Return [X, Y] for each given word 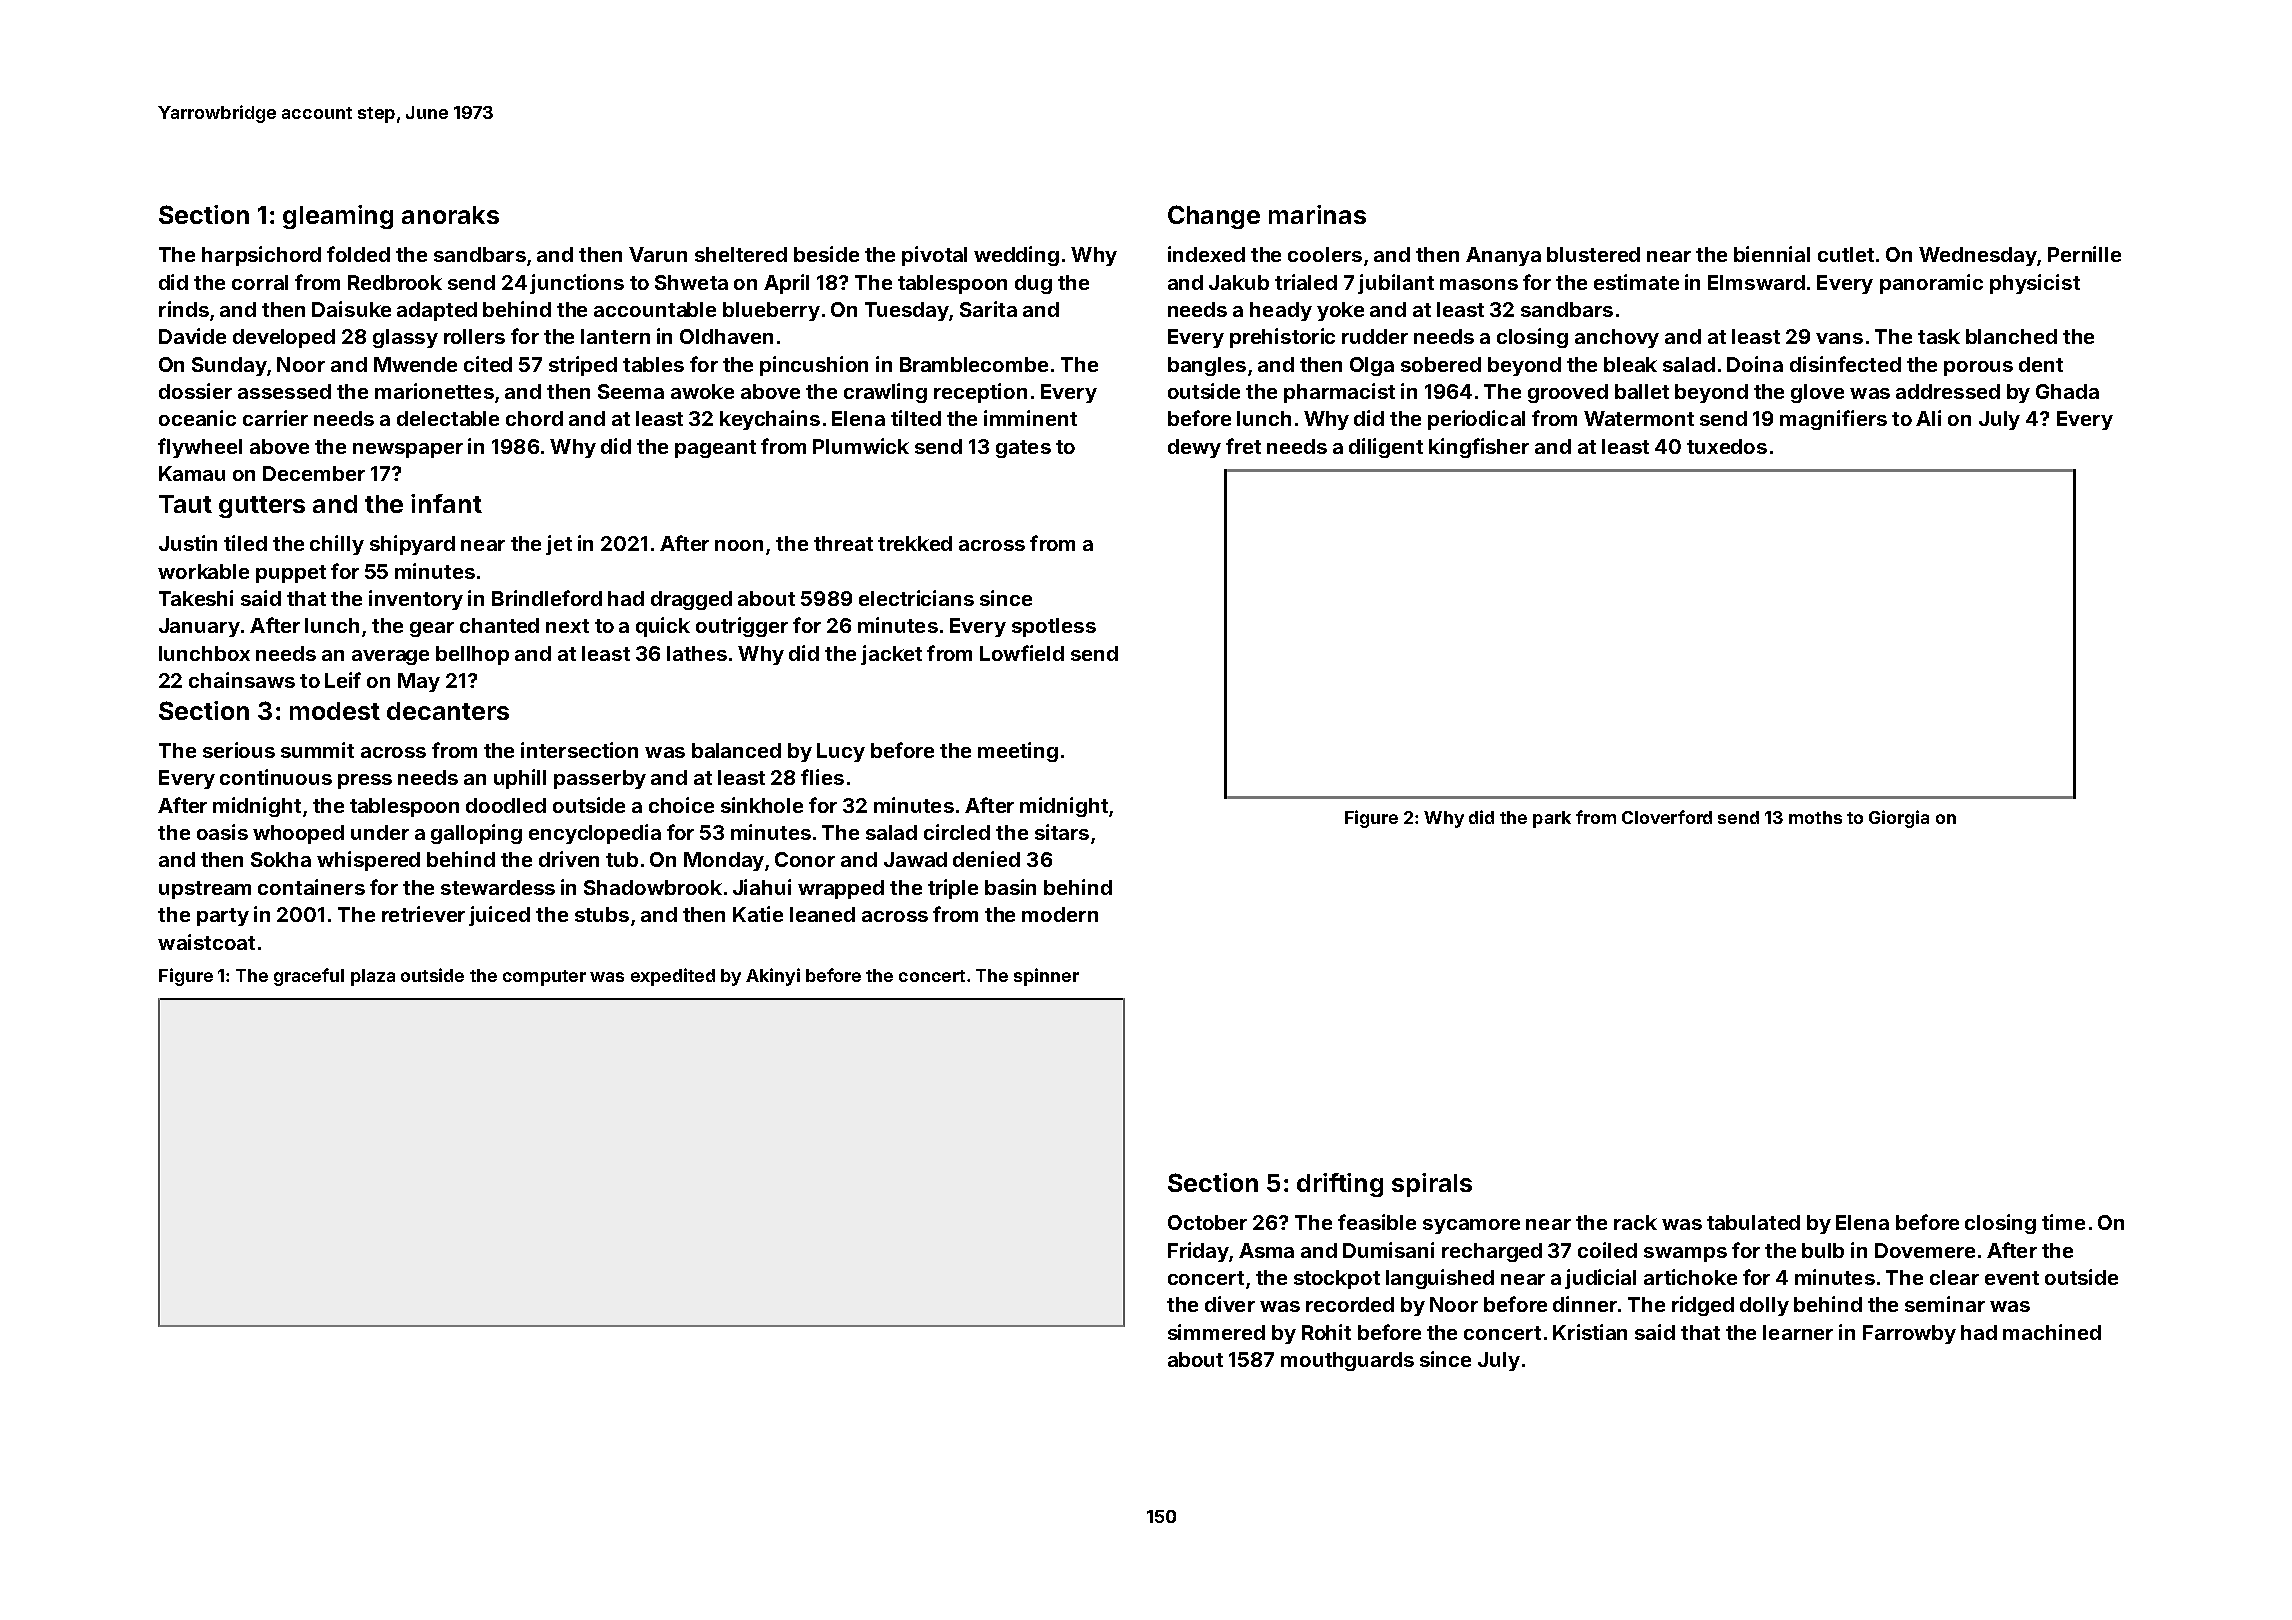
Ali [1928, 418]
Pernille [2084, 254]
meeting [1018, 752]
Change [1214, 217]
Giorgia [1899, 819]
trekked [915, 543]
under [380, 832]
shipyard [412, 545]
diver [1230, 1304]
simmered [1216, 1332]
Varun [658, 254]
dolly [1764, 1306]
